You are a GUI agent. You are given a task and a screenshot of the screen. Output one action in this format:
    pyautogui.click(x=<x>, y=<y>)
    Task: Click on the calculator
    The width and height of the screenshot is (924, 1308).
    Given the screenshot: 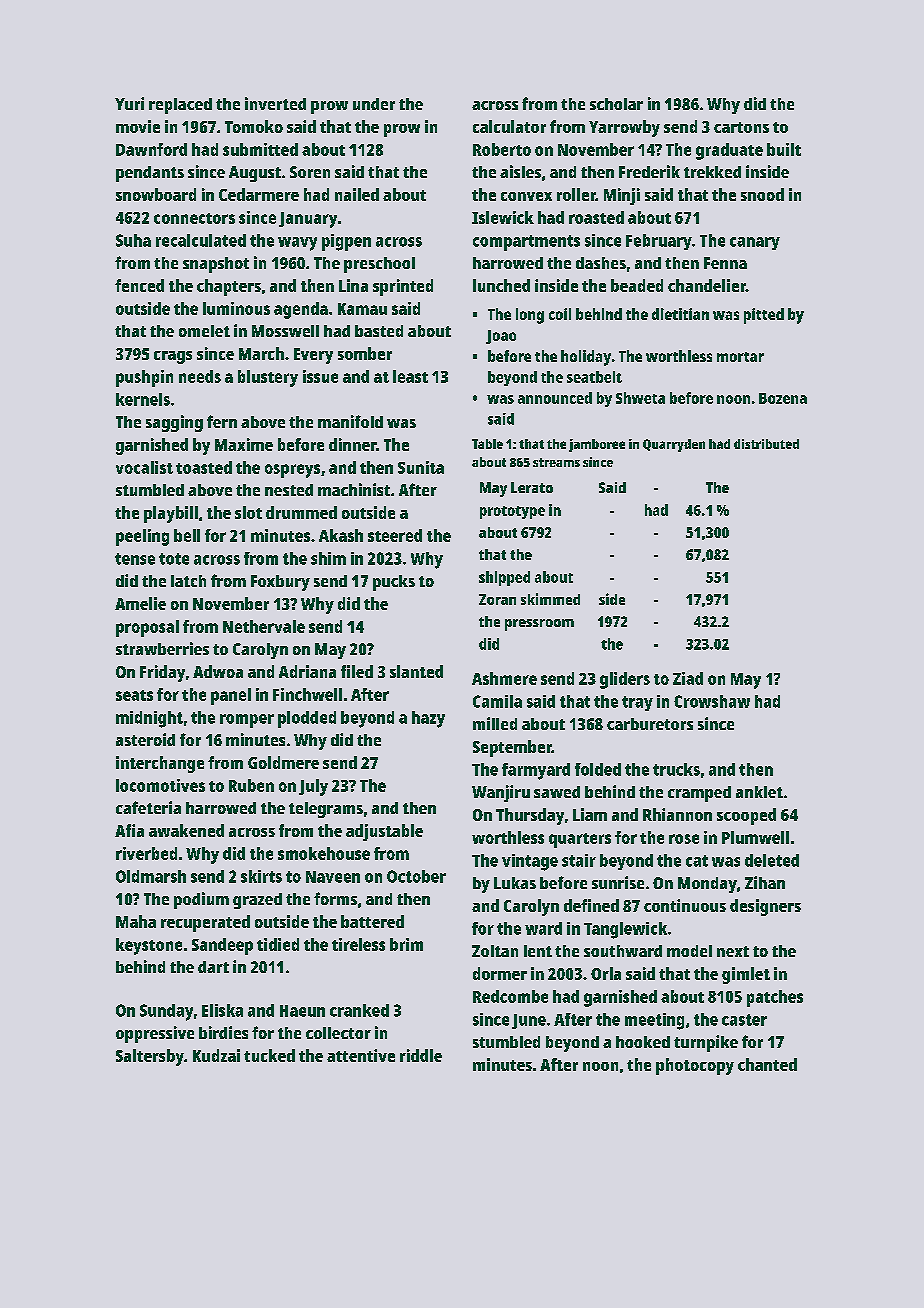 What is the action you would take?
    pyautogui.click(x=509, y=126)
